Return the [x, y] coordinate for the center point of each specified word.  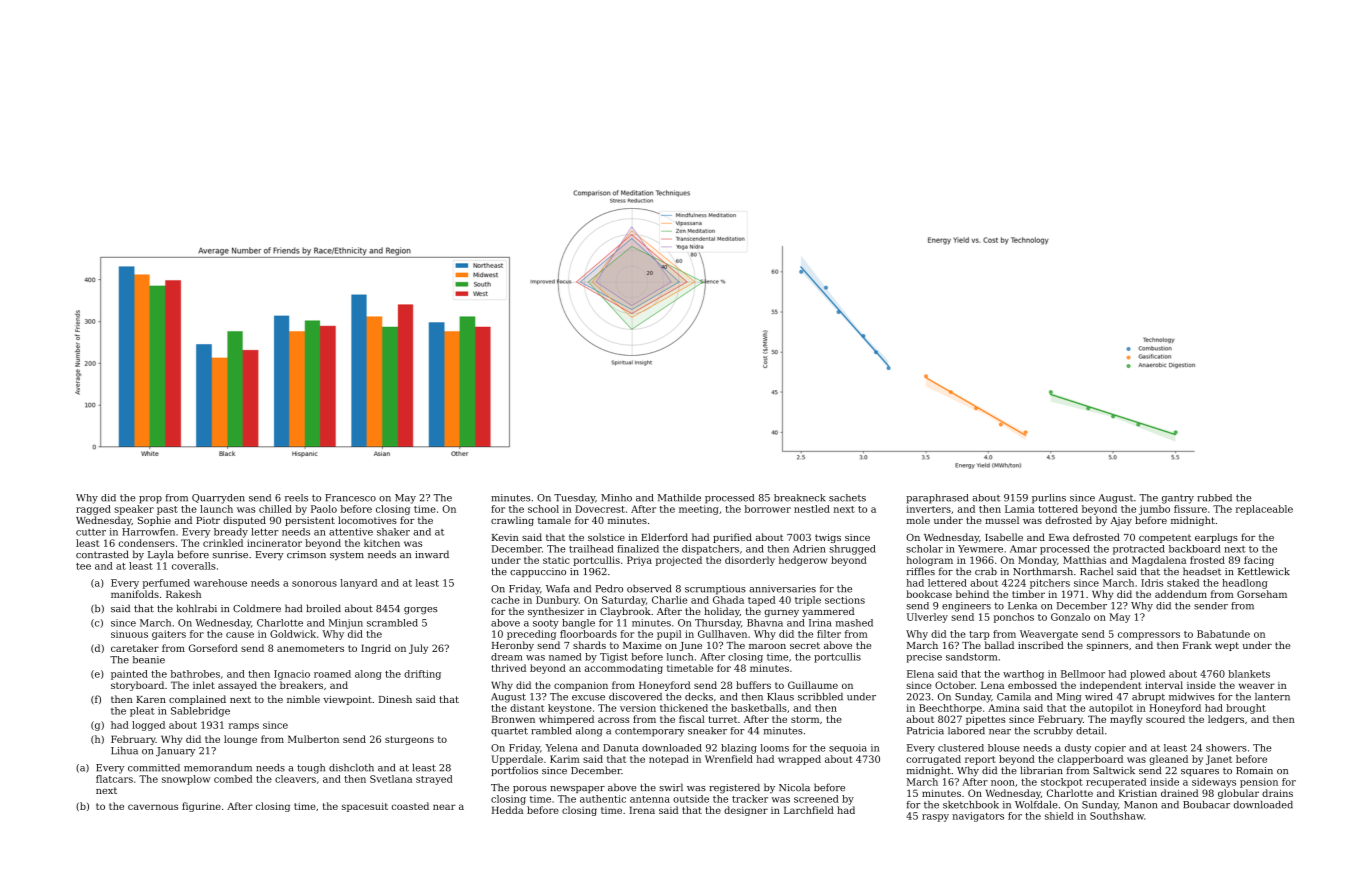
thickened [684, 708]
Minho [616, 498]
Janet [1219, 760]
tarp [979, 635]
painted [129, 675]
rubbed [1214, 498]
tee [83, 566]
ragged [93, 510]
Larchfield [809, 810]
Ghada [728, 600]
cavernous [153, 807]
